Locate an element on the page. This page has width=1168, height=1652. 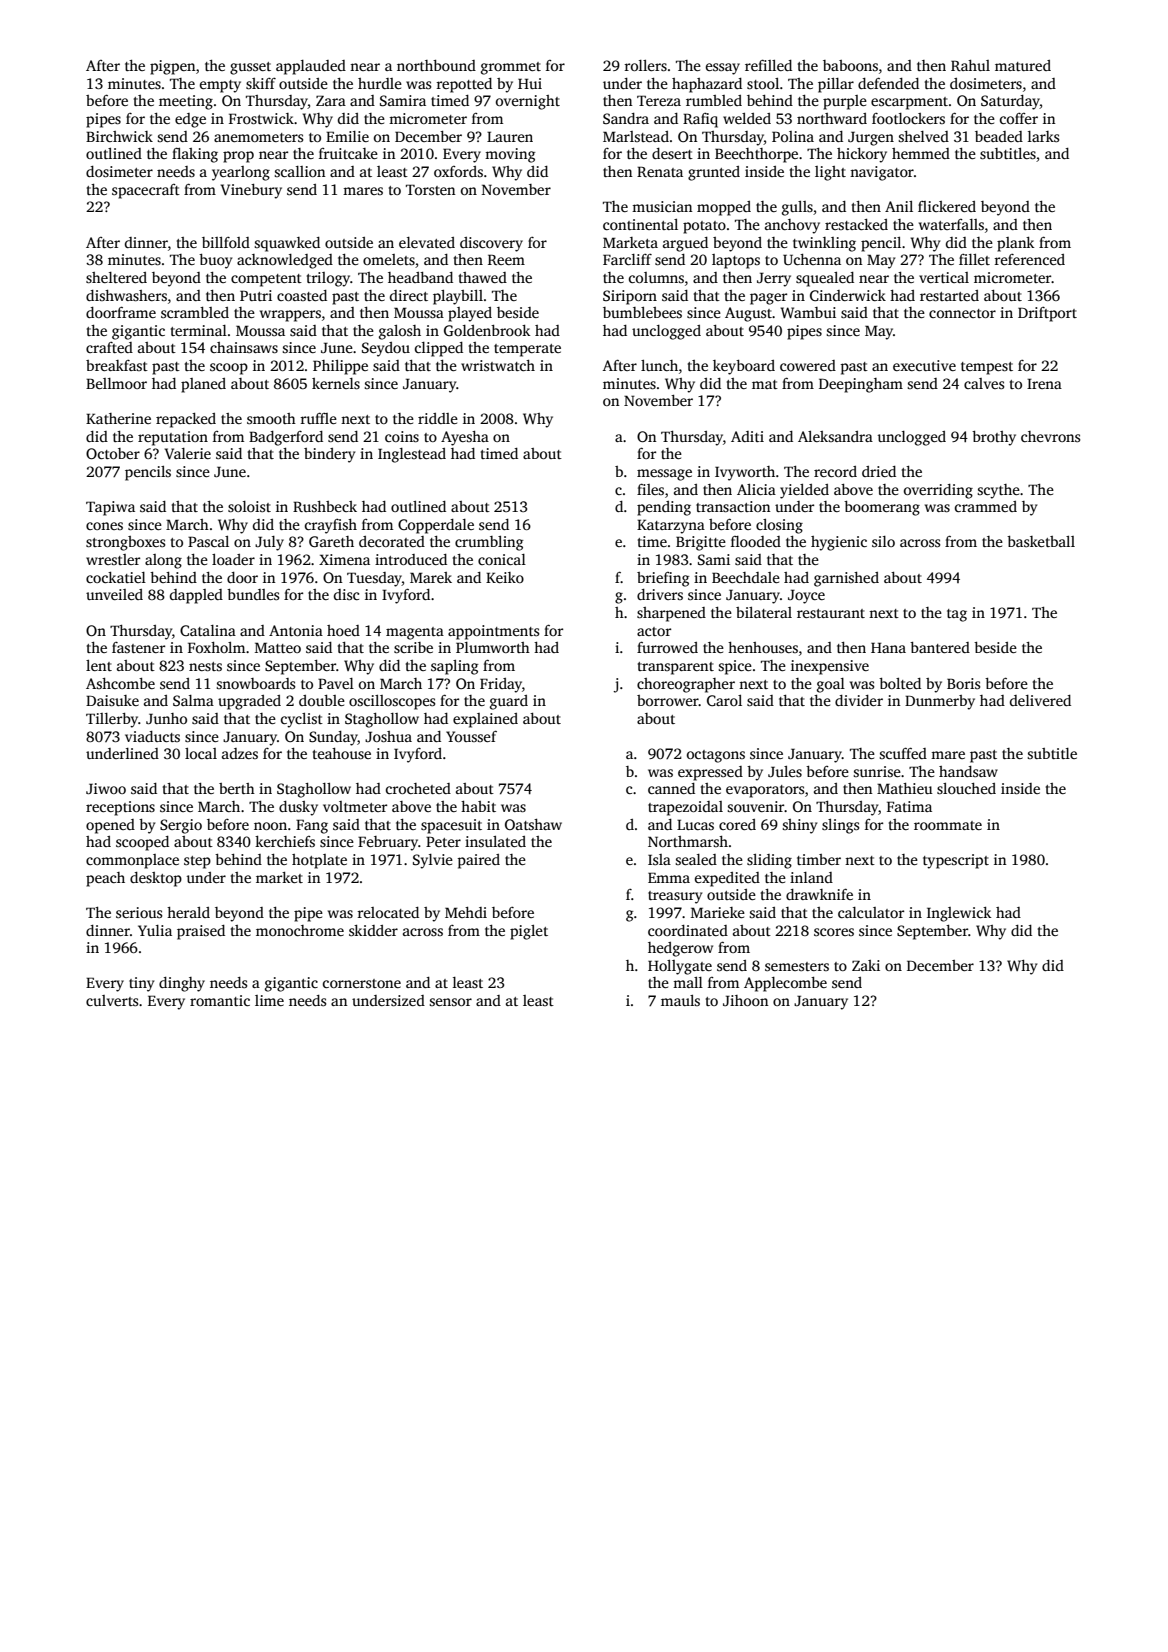
wristwatch is located at coordinates (498, 365).
